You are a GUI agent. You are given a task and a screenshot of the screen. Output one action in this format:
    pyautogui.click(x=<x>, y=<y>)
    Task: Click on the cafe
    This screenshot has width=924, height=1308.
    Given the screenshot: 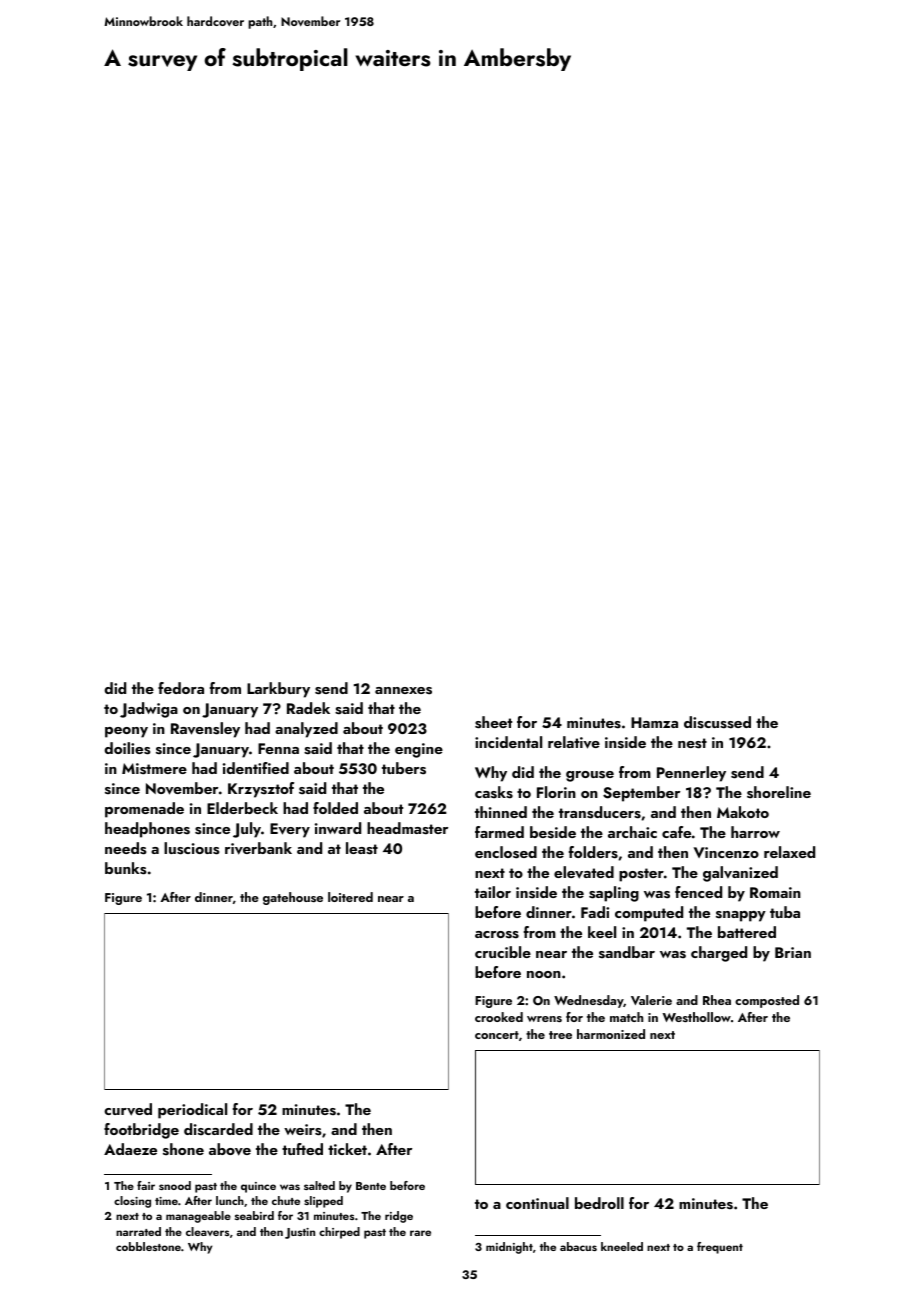 What is the action you would take?
    pyautogui.click(x=676, y=832)
